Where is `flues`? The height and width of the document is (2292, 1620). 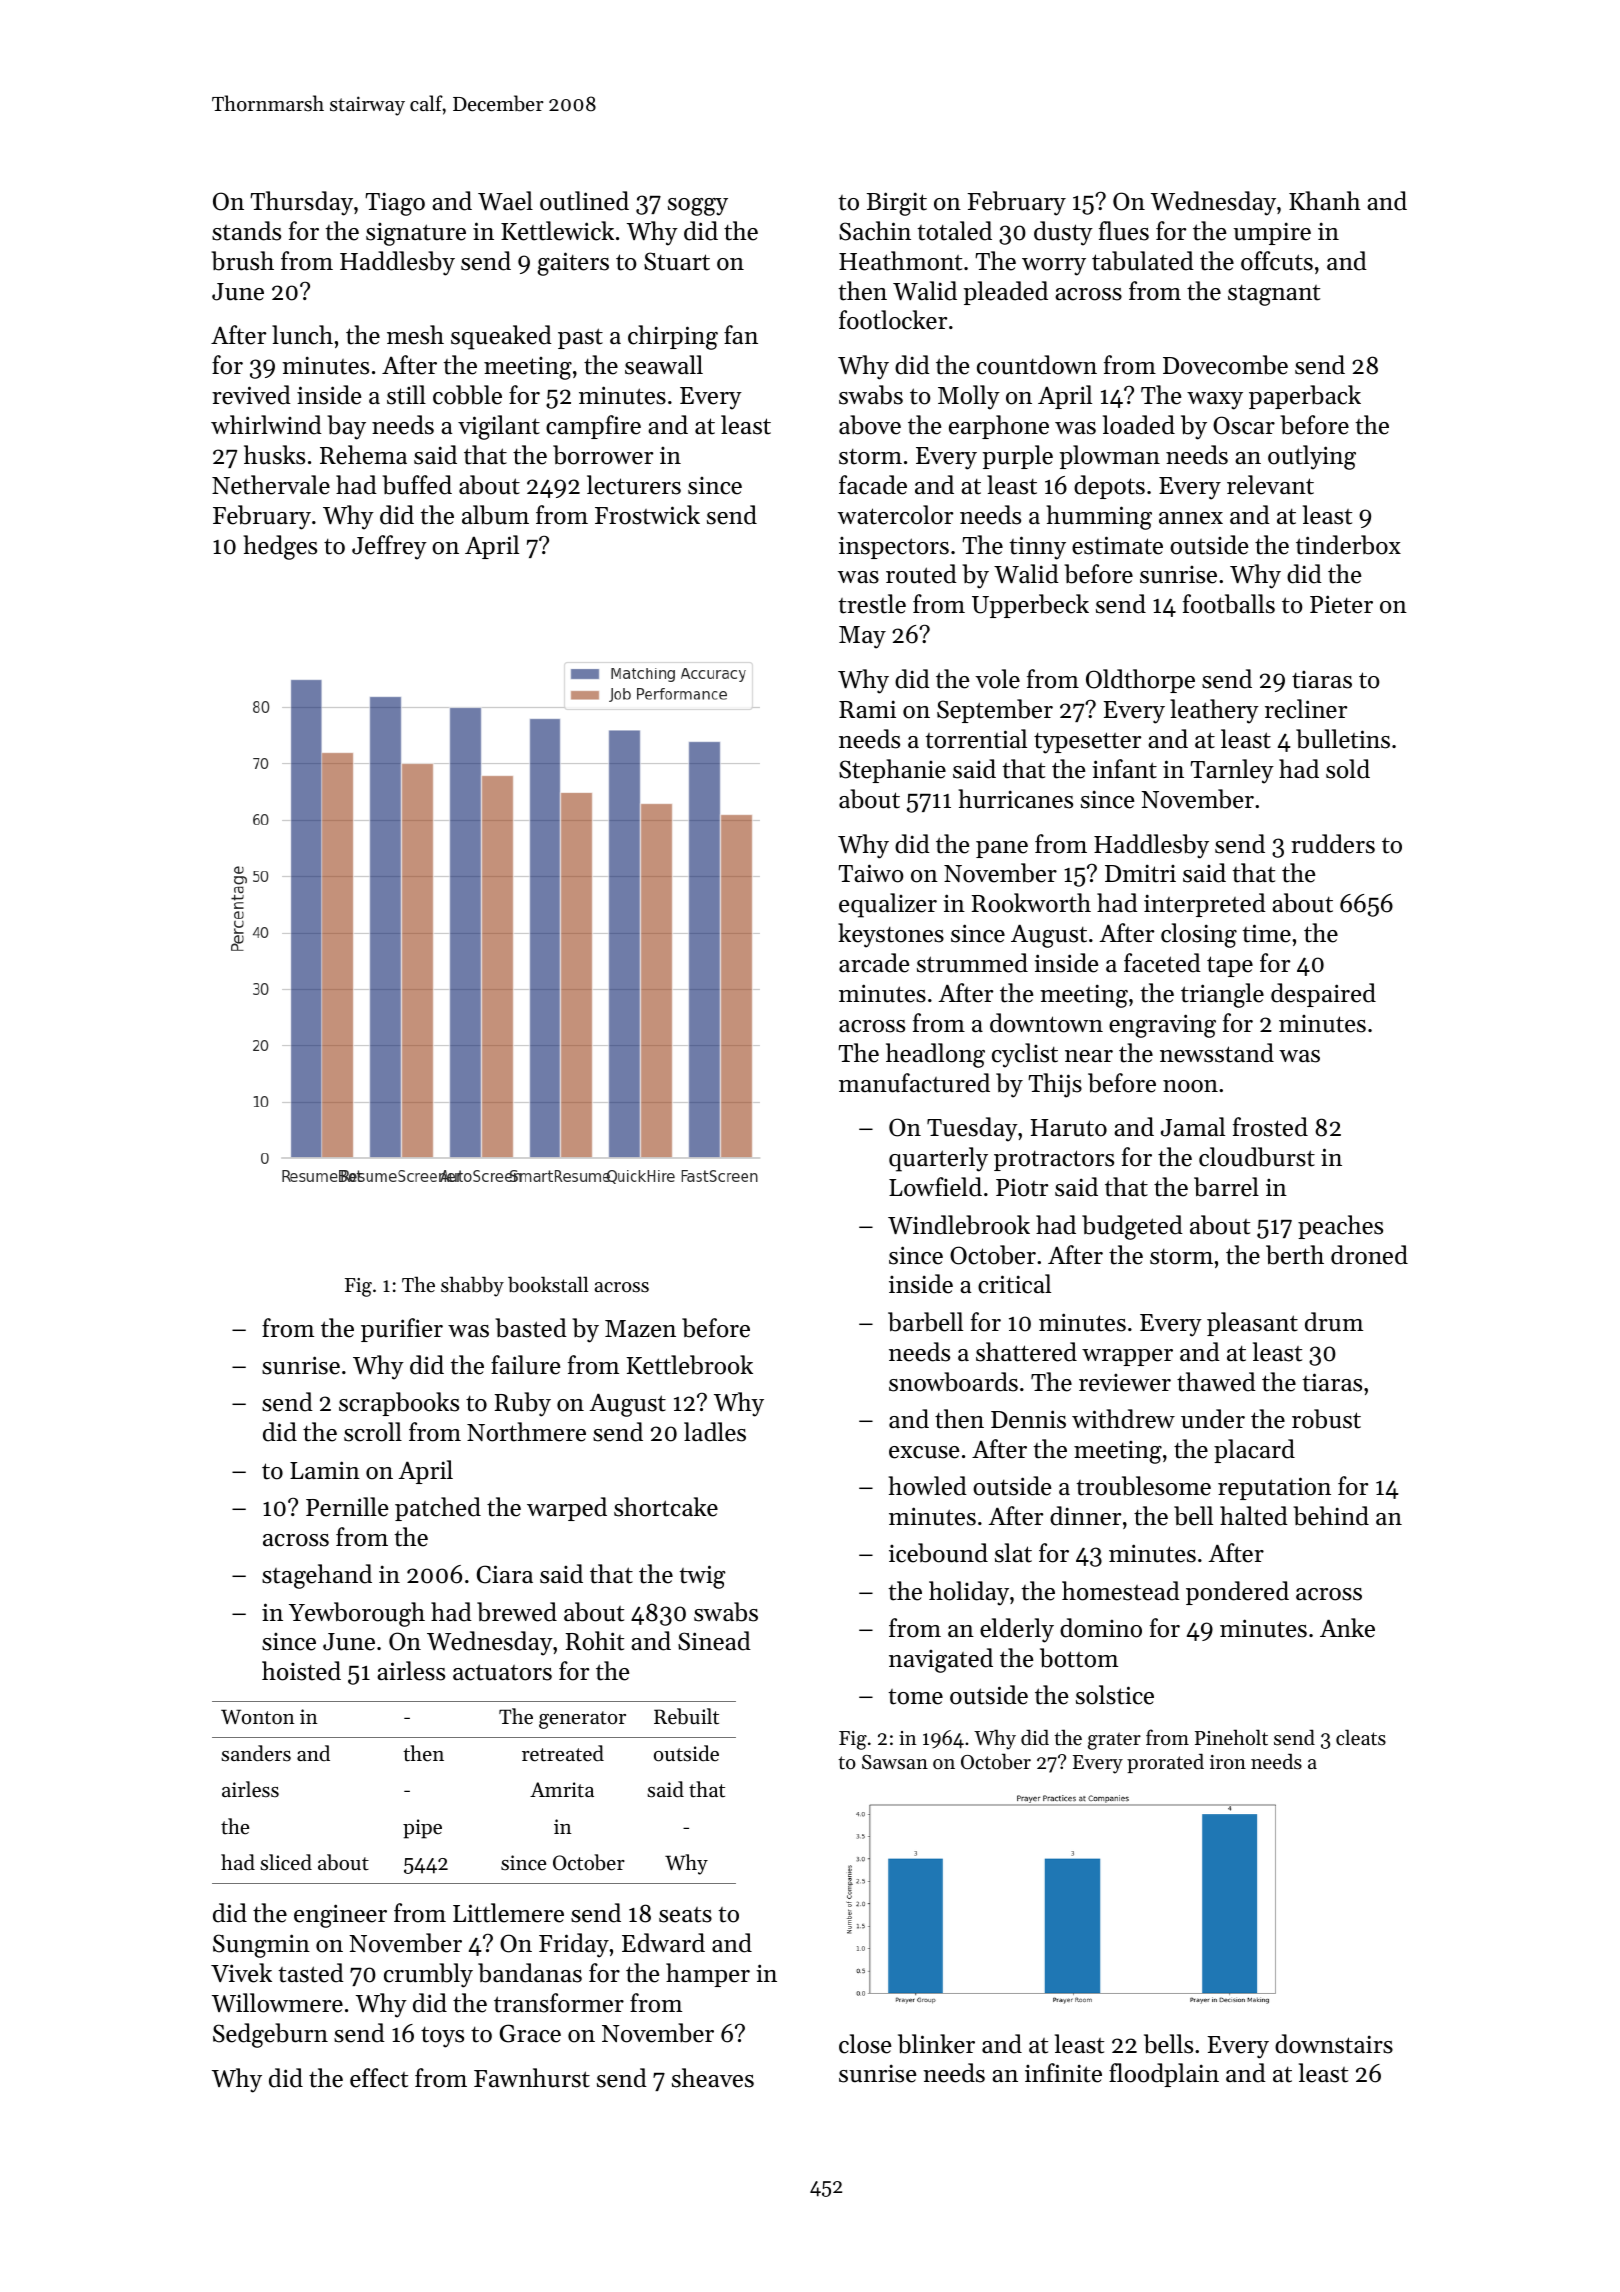
flues is located at coordinates (1124, 231).
